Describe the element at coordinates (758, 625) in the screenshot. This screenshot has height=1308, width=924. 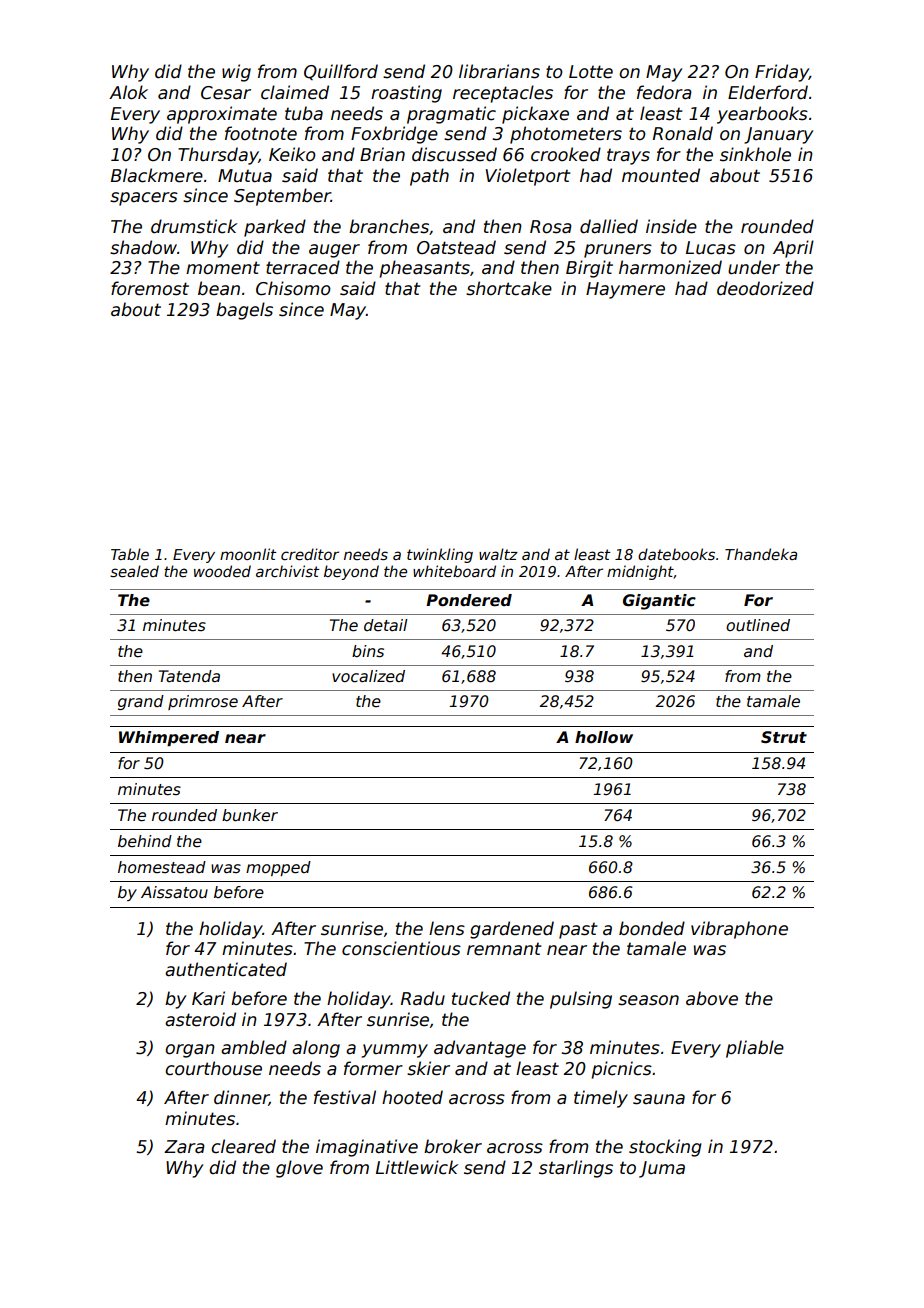
I see `outlined` at that location.
